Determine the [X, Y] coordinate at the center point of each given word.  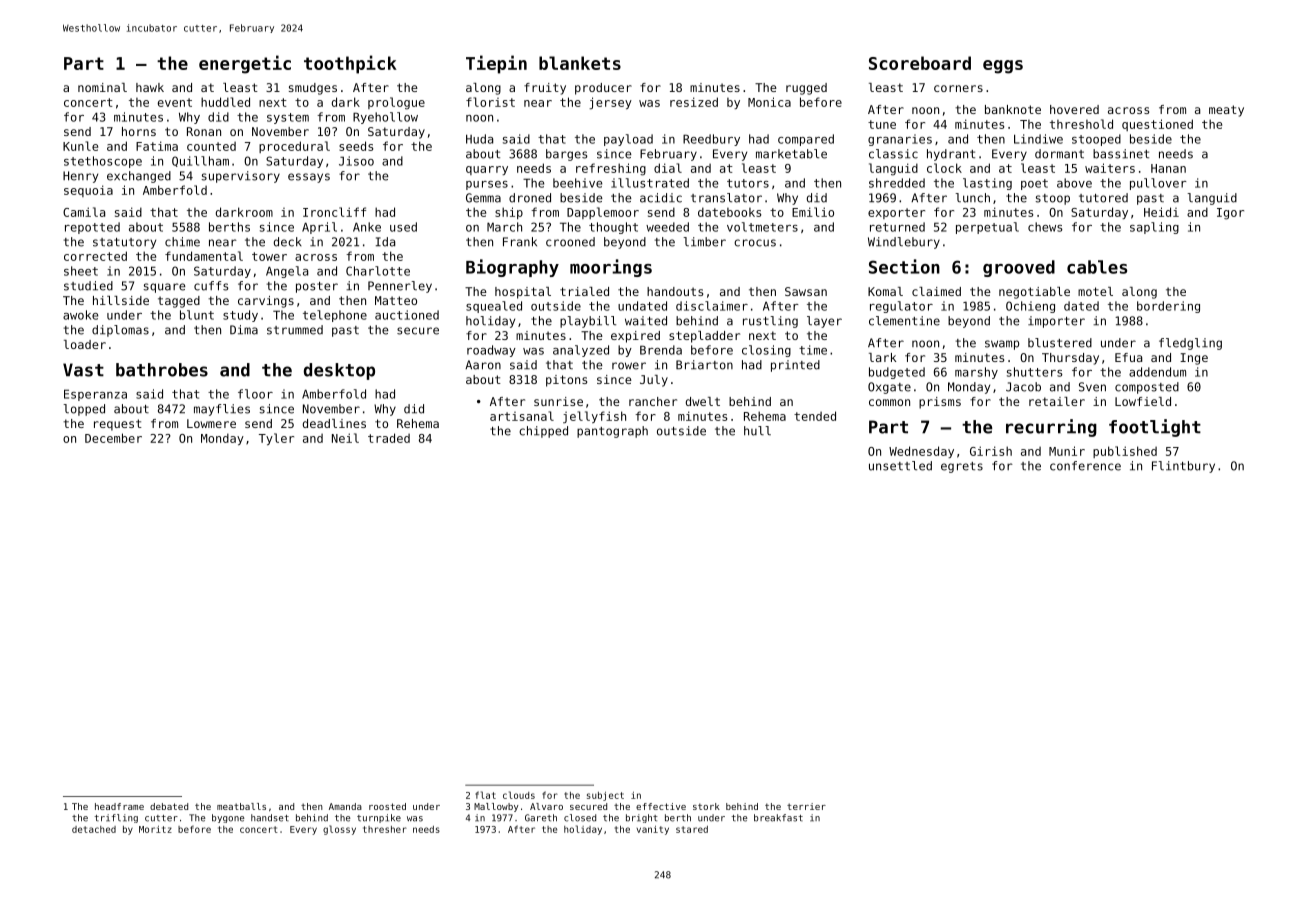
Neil [345, 438]
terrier [806, 806]
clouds [519, 795]
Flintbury [1183, 467]
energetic [245, 64]
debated [169, 806]
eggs [1003, 67]
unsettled [900, 466]
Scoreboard [920, 63]
